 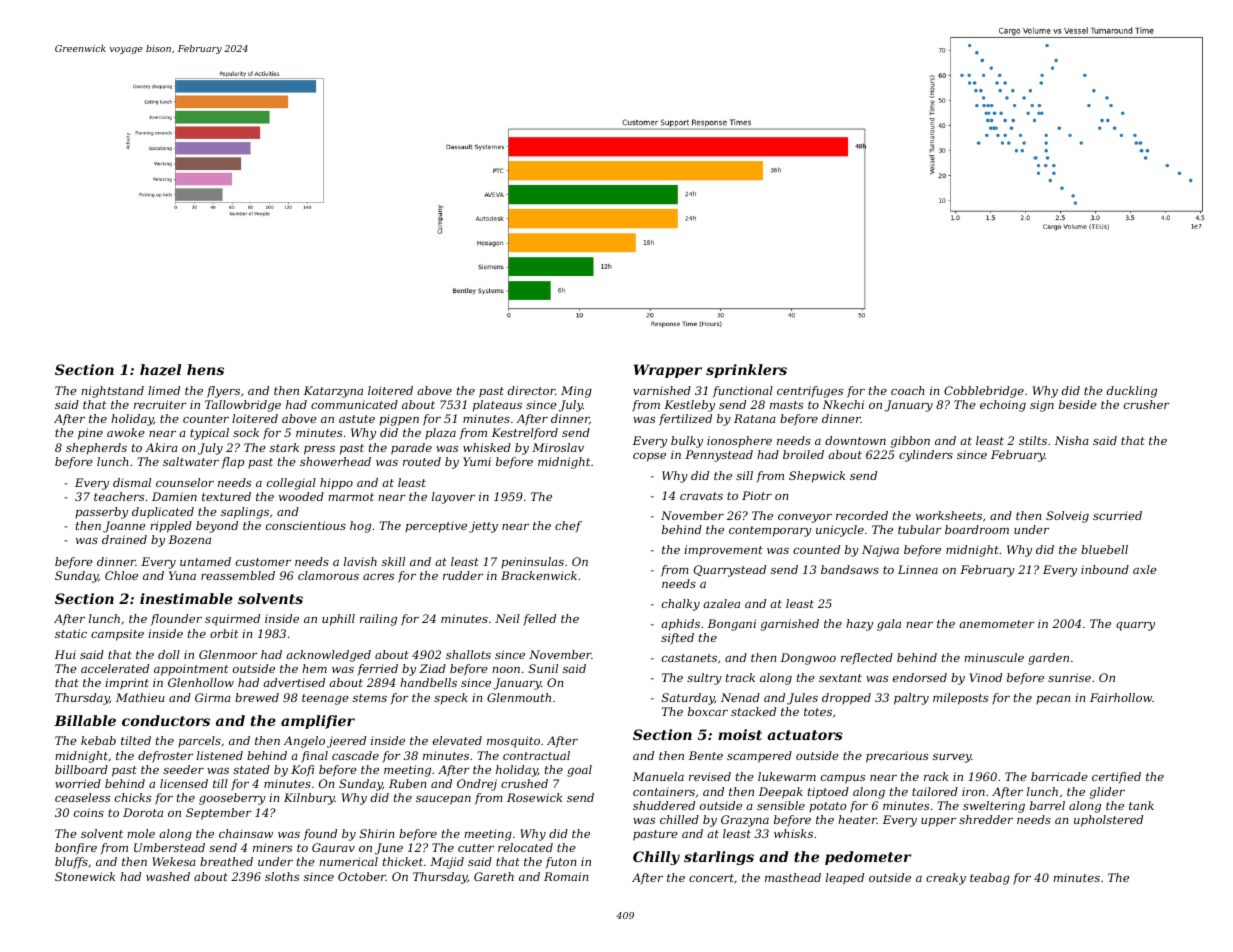 I want to click on Stonewick, so click(x=85, y=876).
